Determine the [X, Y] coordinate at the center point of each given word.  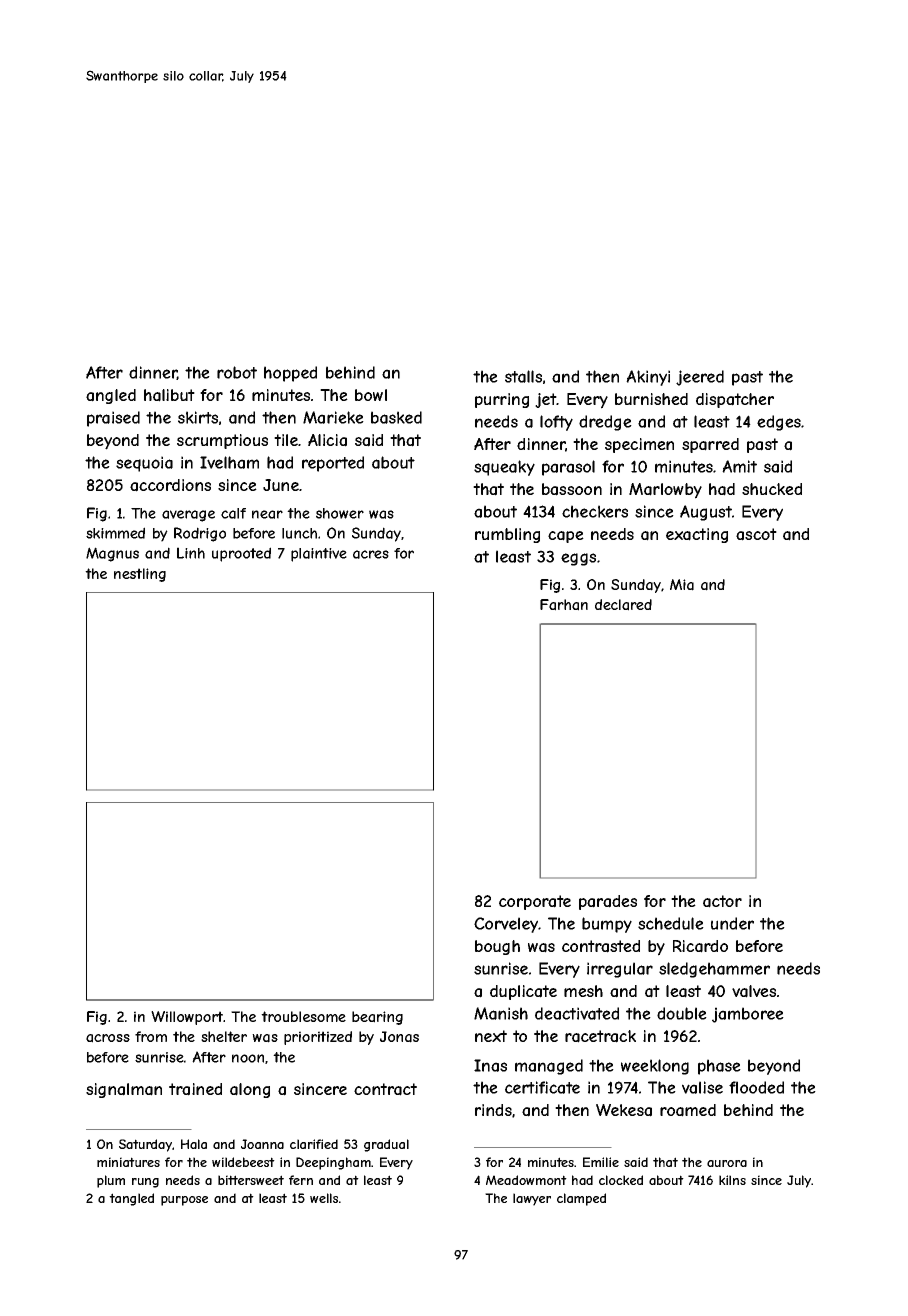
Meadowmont [526, 1180]
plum [111, 1181]
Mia [682, 585]
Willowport [187, 1018]
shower [340, 513]
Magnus [112, 554]
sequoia [144, 464]
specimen [639, 445]
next [491, 1036]
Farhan [564, 605]
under [732, 923]
